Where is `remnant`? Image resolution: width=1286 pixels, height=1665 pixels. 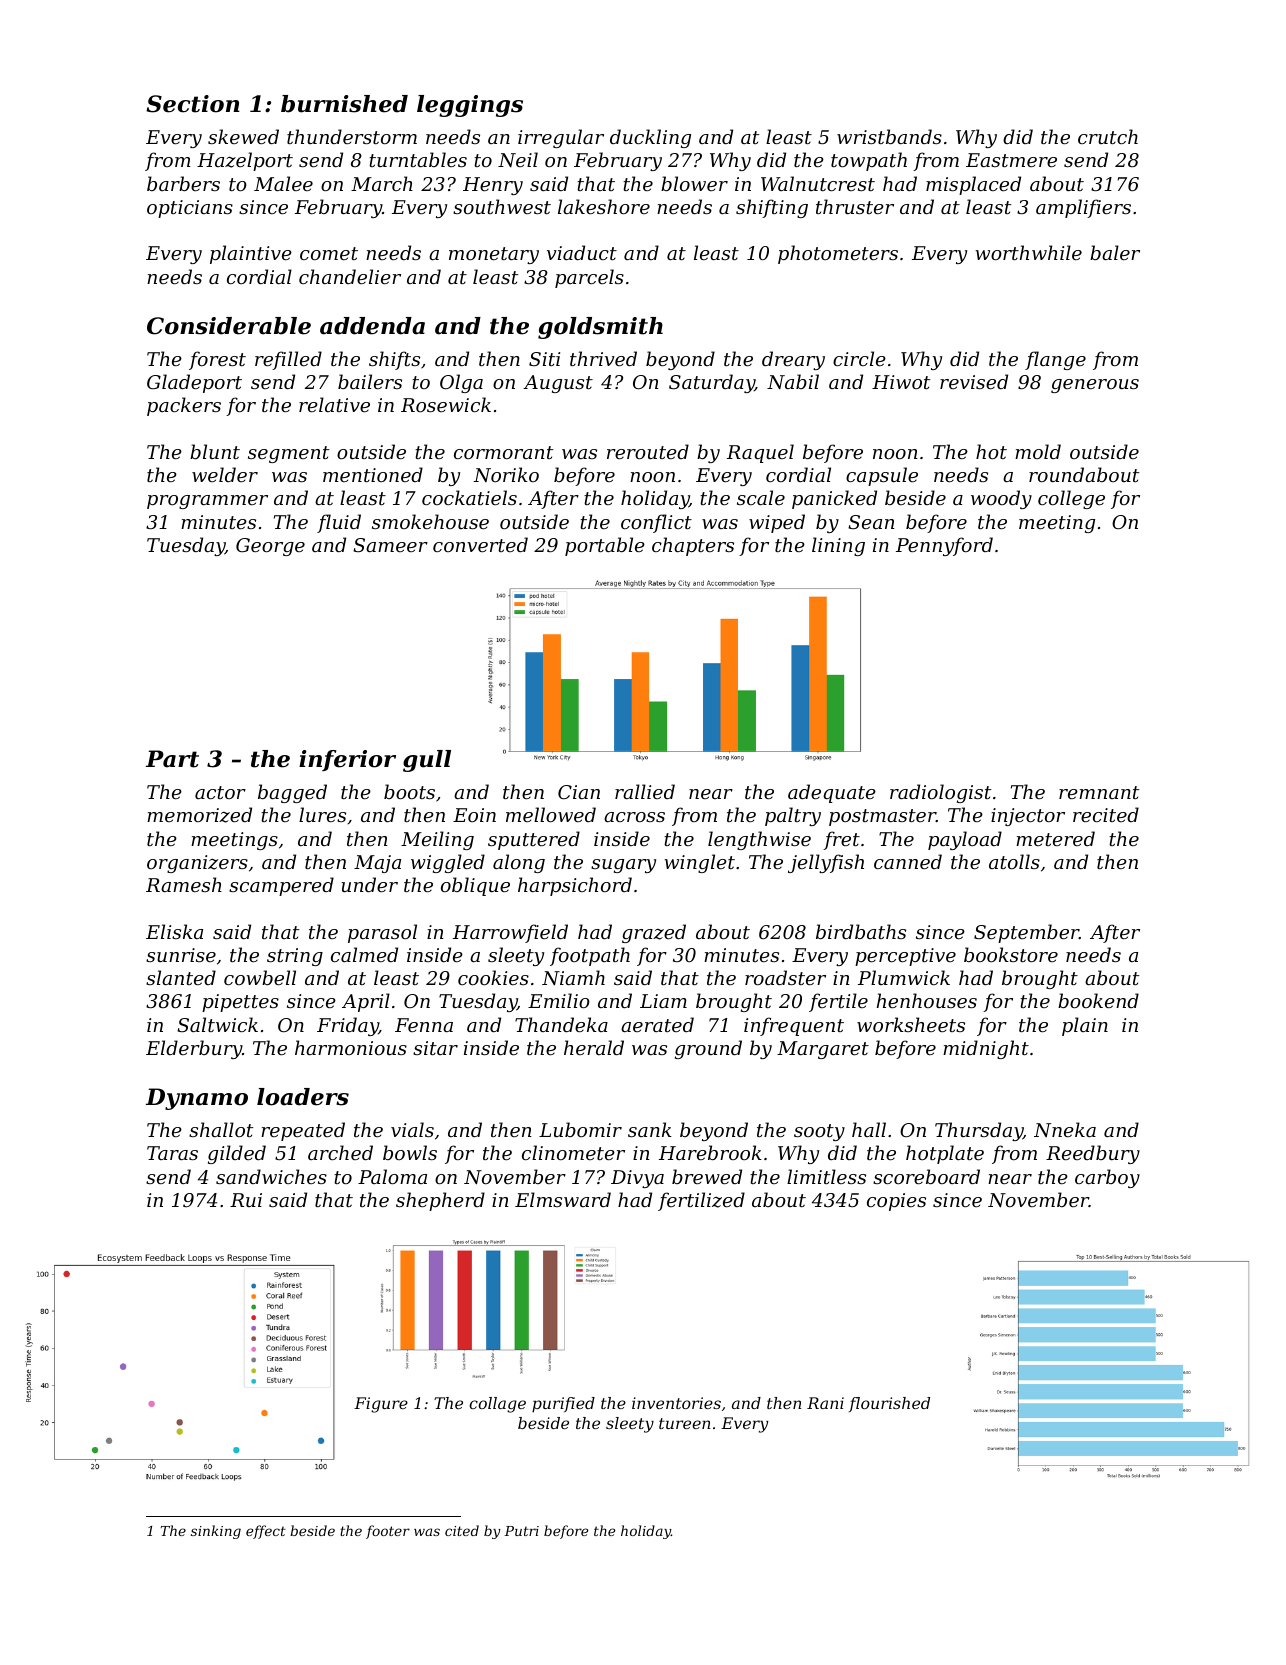 remnant is located at coordinates (1099, 792).
